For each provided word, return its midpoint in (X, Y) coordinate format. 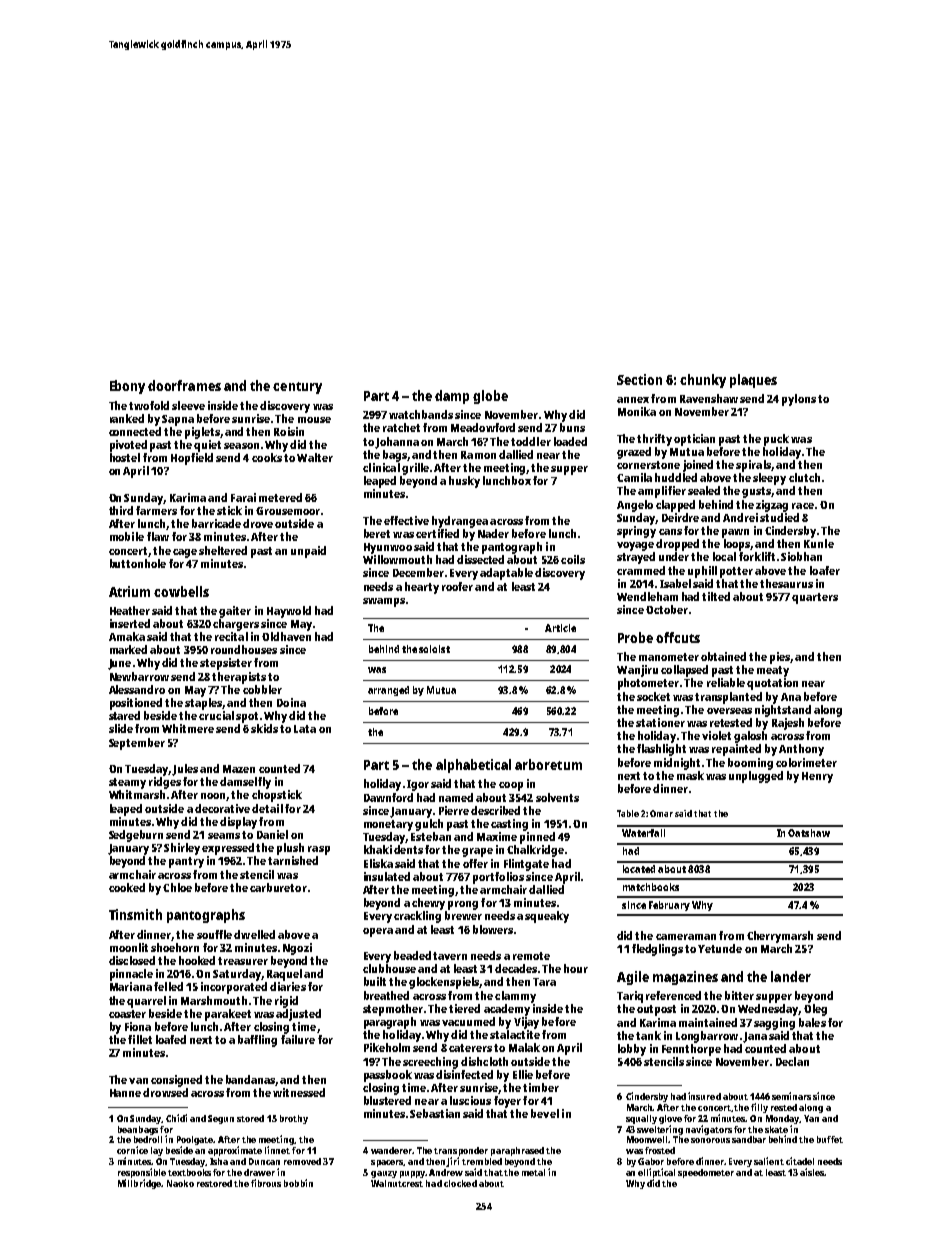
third (121, 510)
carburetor (278, 887)
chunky (703, 381)
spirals (753, 466)
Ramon (478, 455)
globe (490, 397)
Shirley (182, 849)
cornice (132, 1150)
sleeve (188, 405)
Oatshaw (809, 833)
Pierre (454, 810)
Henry (817, 777)
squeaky (547, 917)
